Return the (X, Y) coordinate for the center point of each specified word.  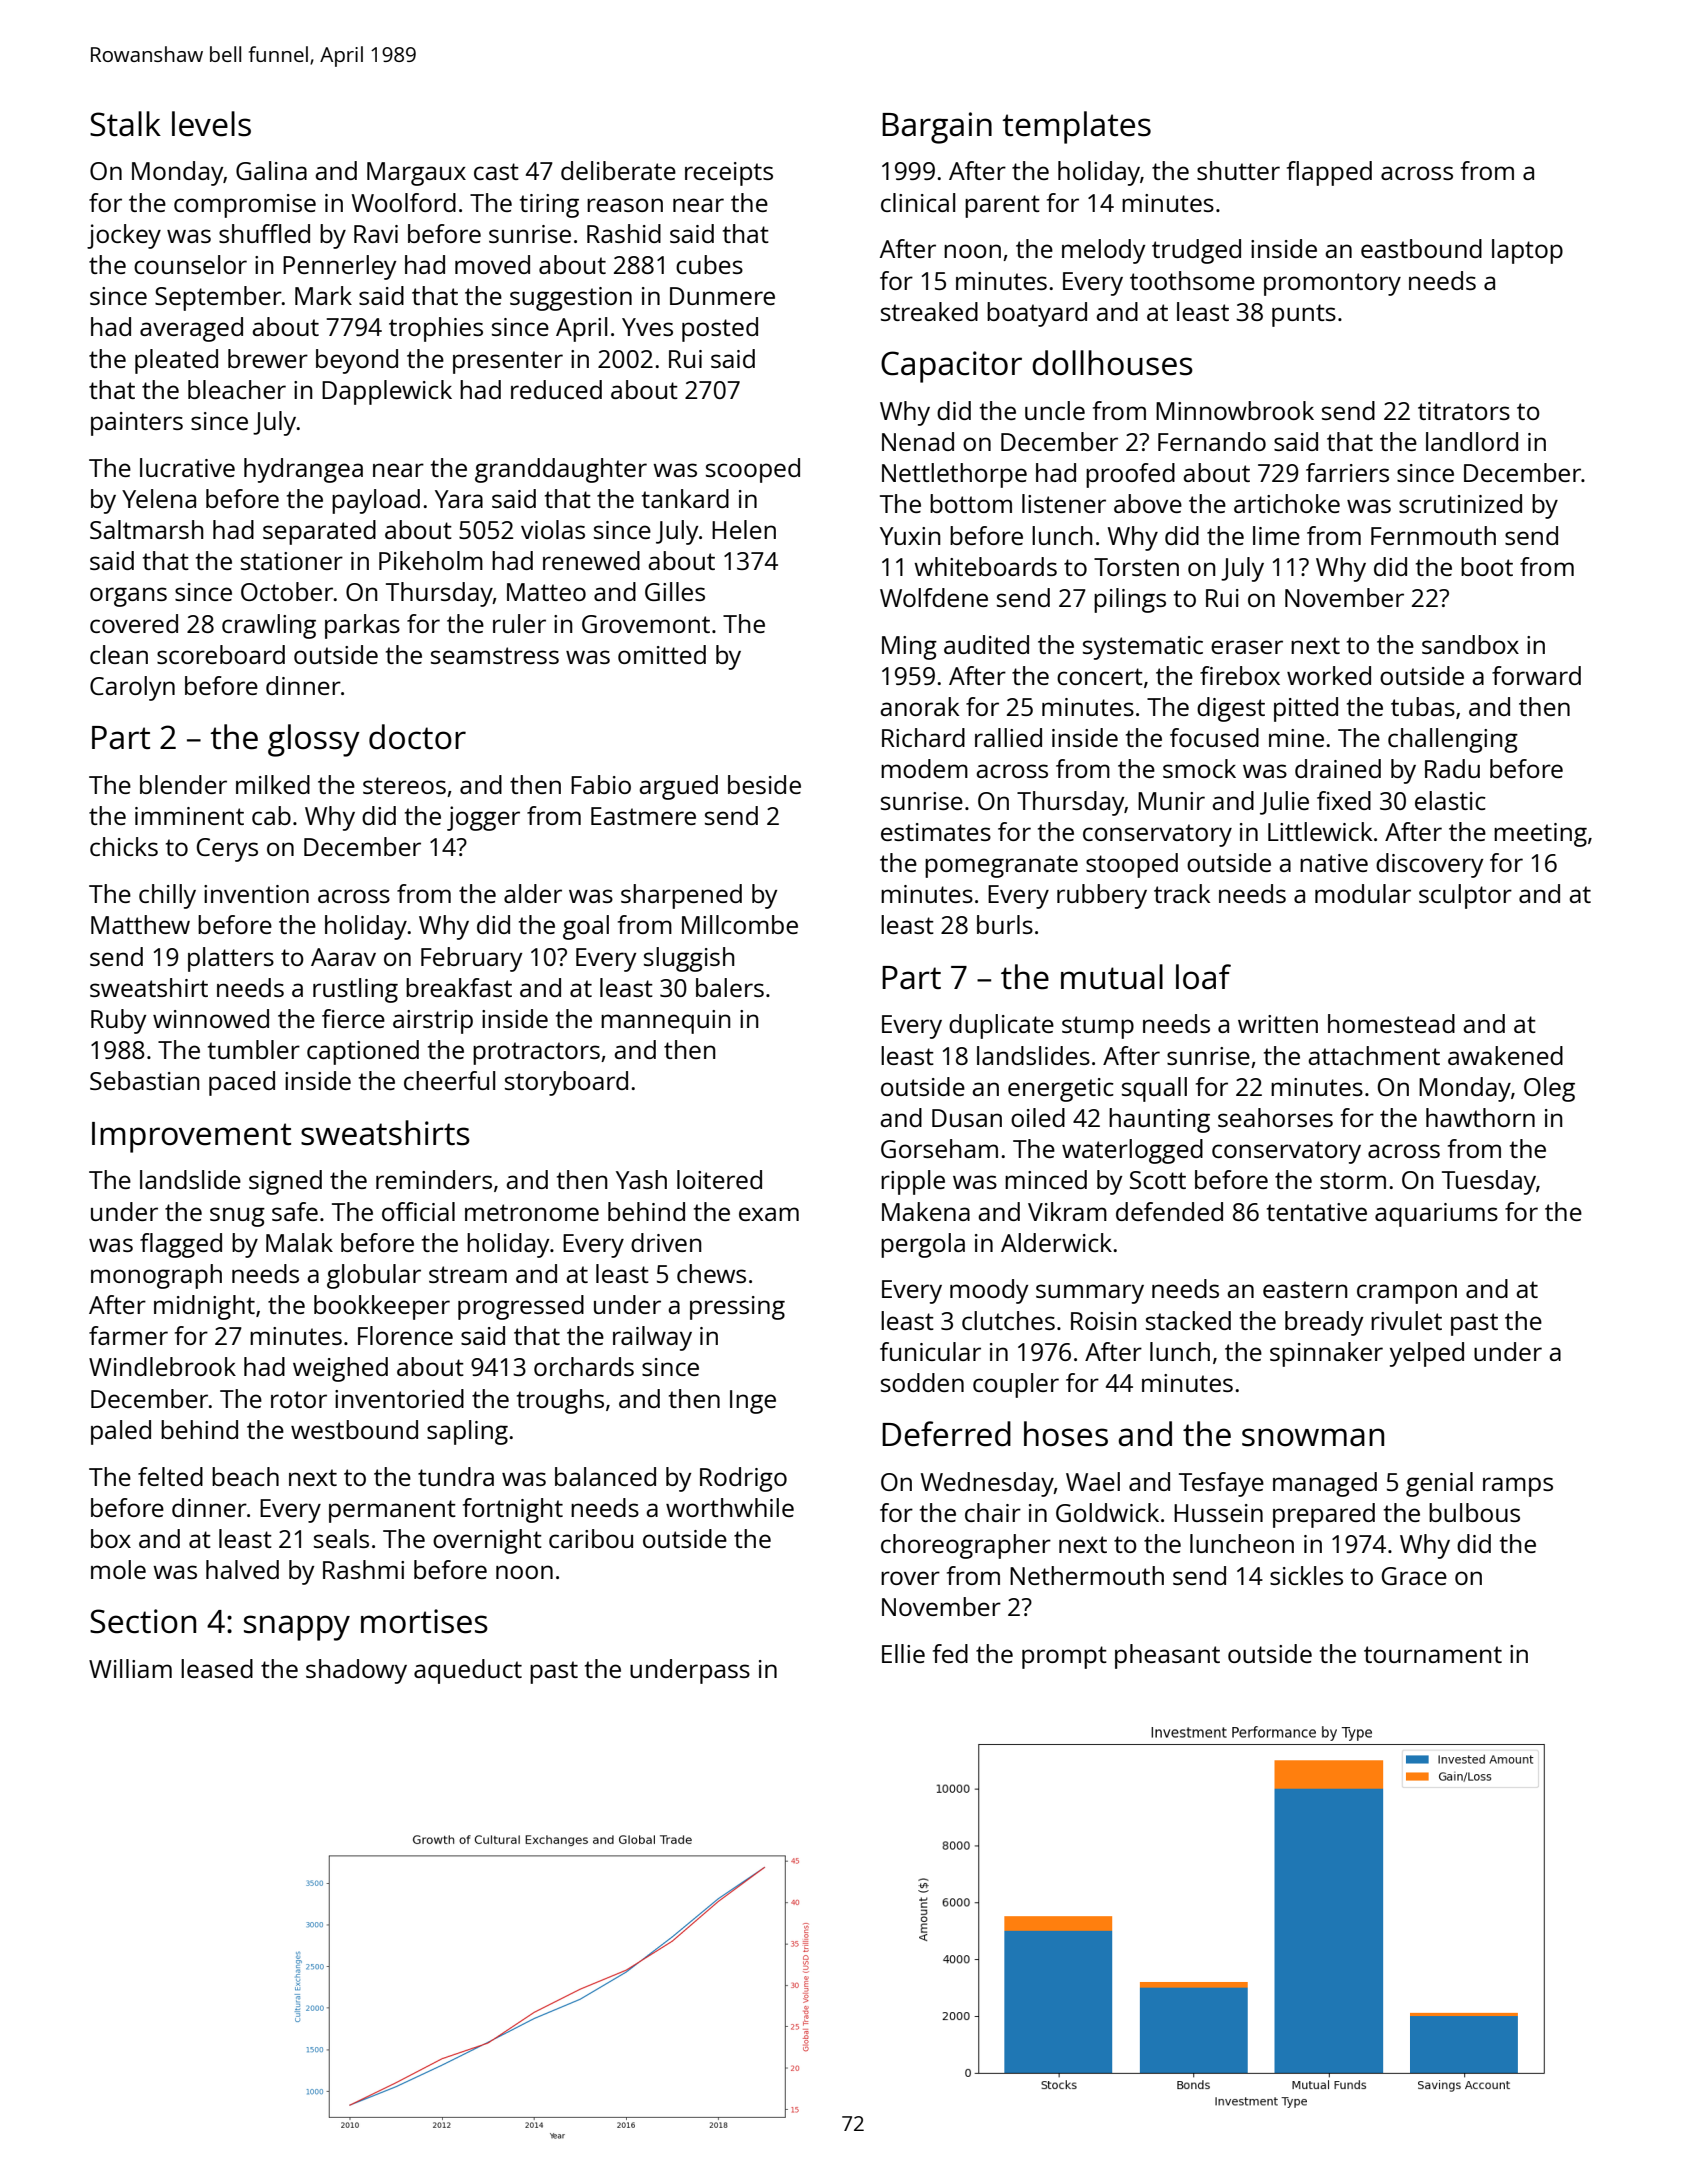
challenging (1453, 740)
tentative (1317, 1212)
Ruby (119, 1021)
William (130, 1668)
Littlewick (1320, 831)
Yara (459, 499)
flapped (1329, 173)
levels (211, 124)
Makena (926, 1211)
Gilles (675, 591)
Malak (299, 1242)
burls (1005, 924)
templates (1076, 127)
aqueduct (468, 1671)
